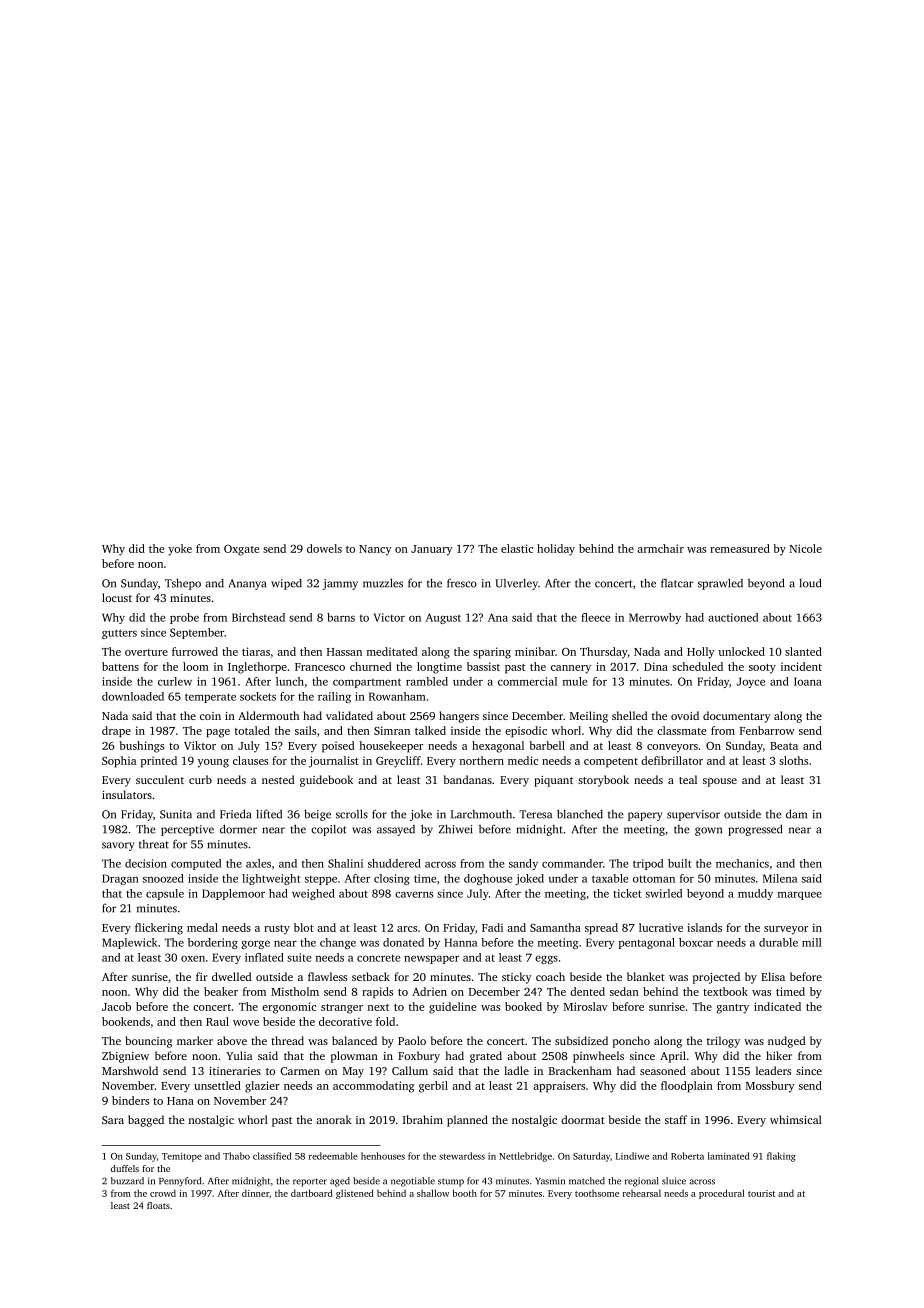 The image size is (924, 1308). Describe the element at coordinates (627, 893) in the image. I see `ticket` at that location.
